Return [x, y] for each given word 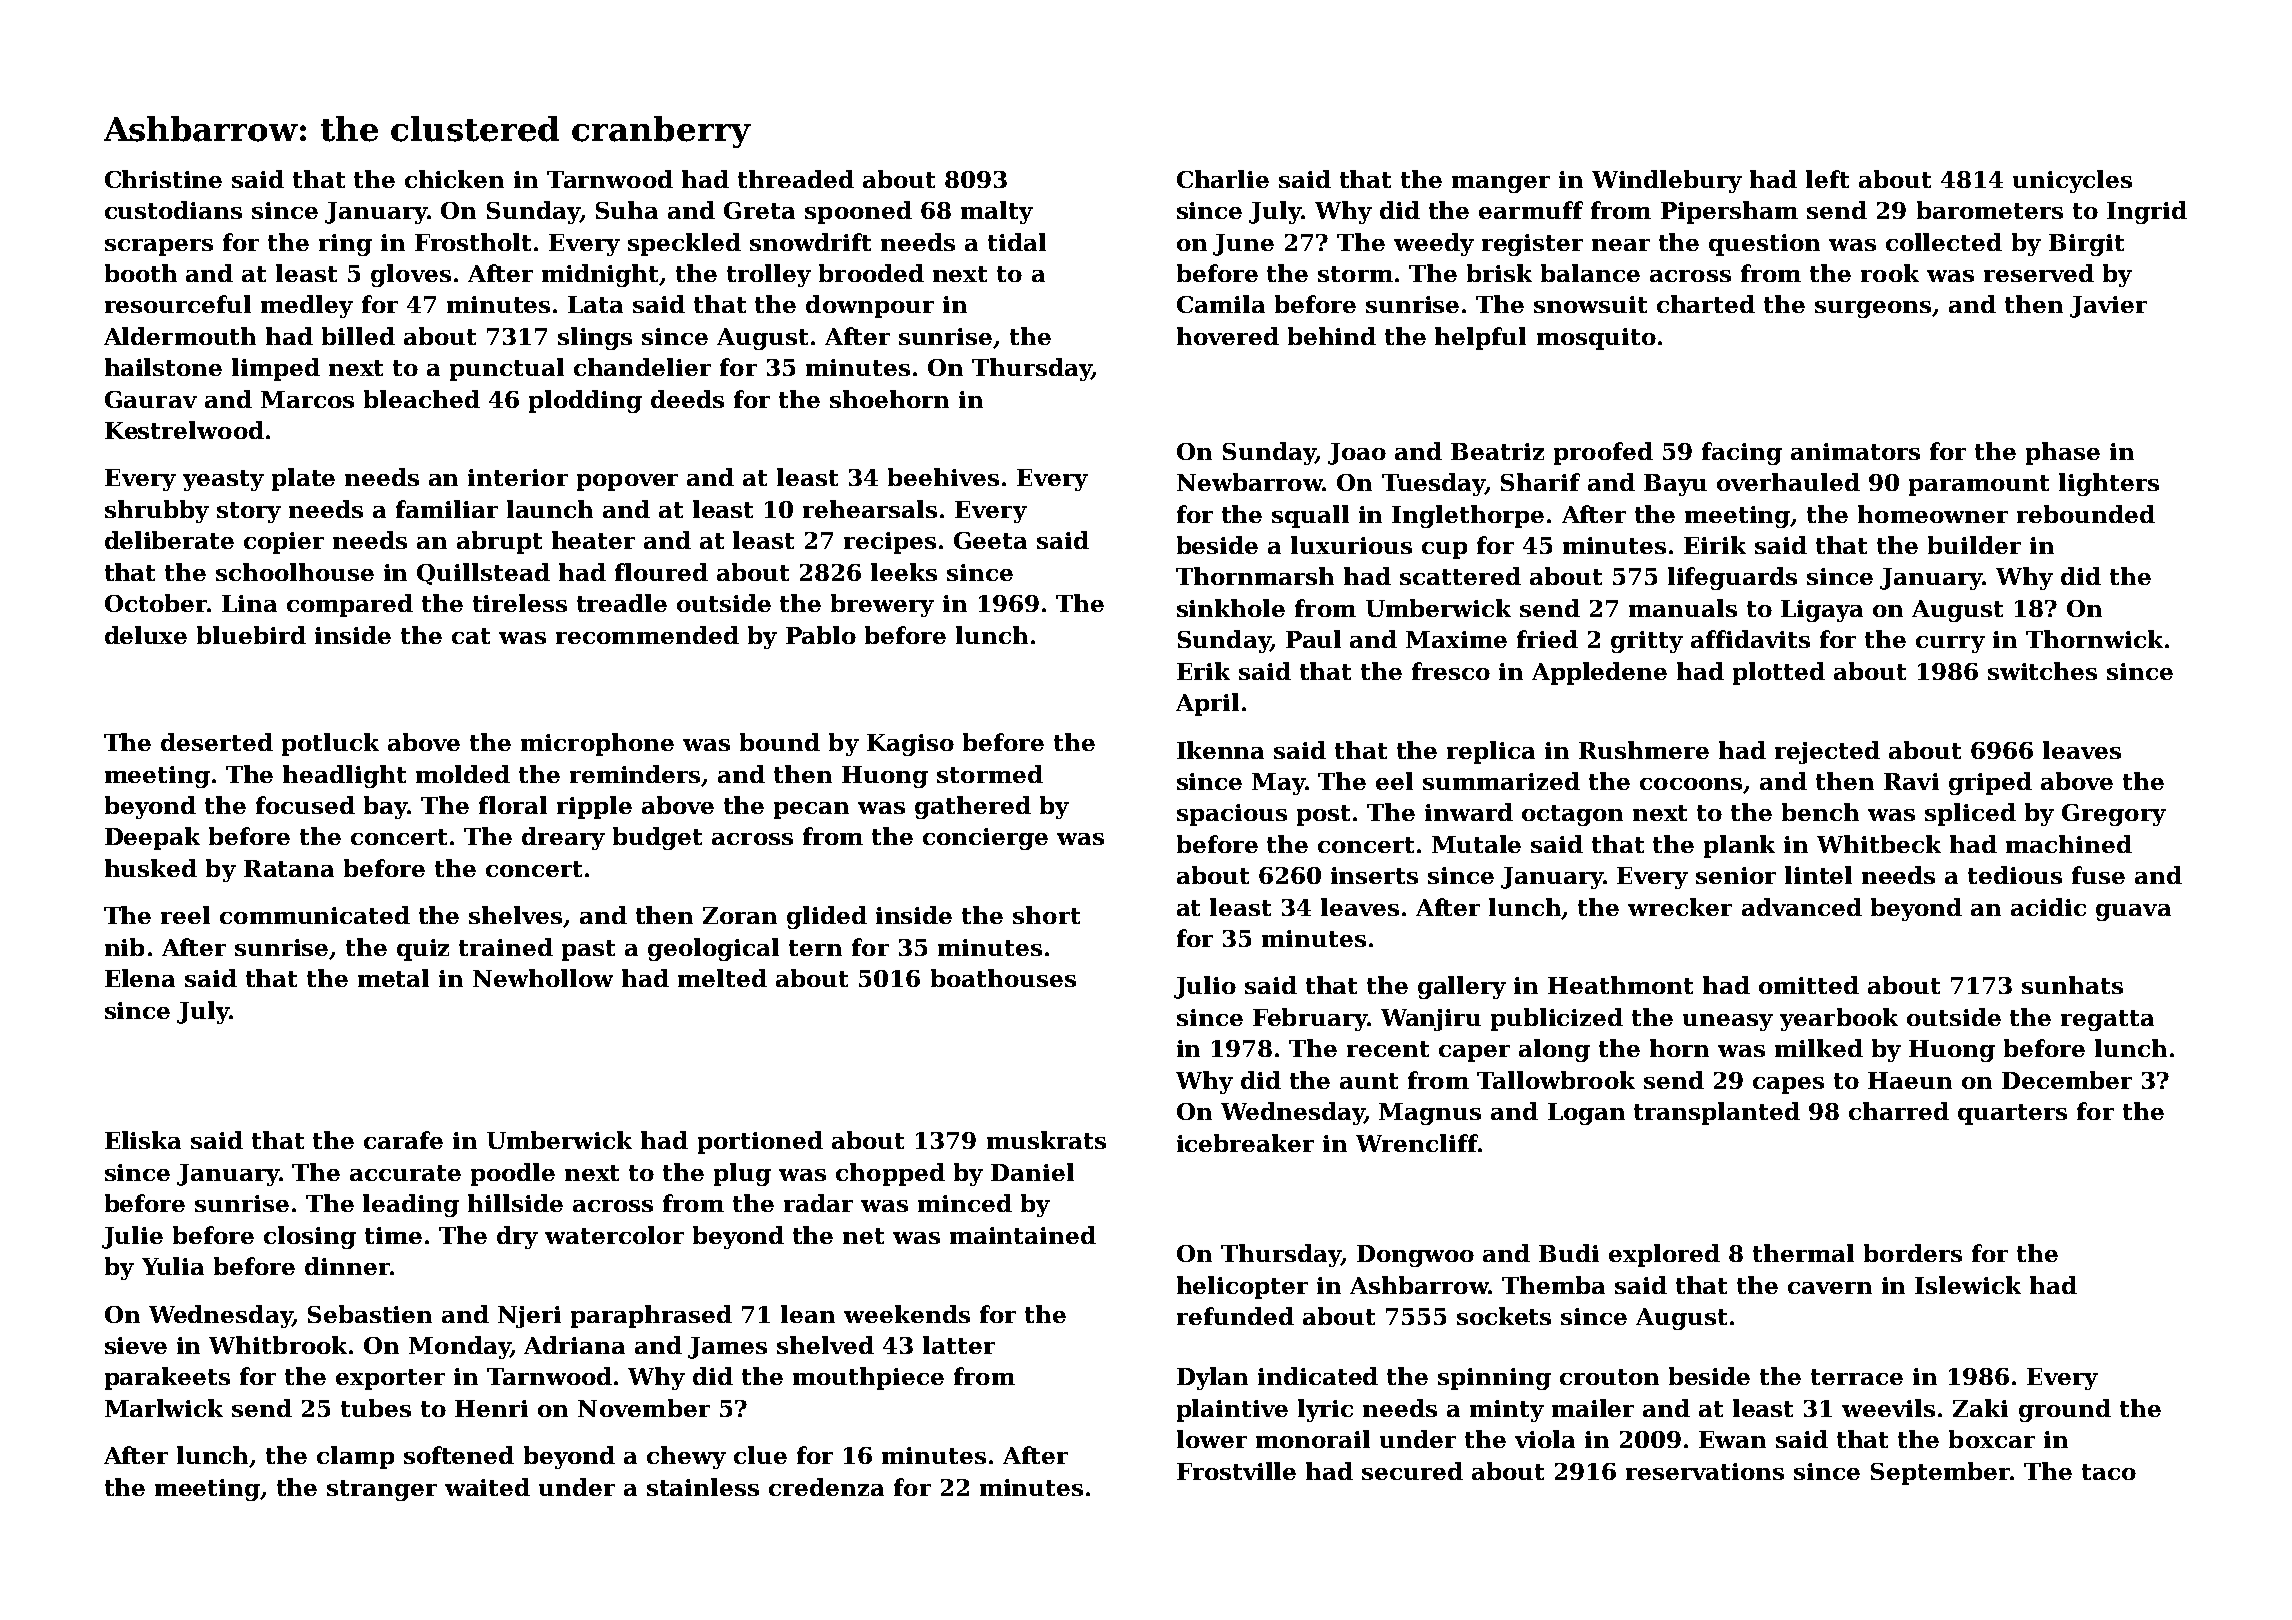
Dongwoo [1415, 1256]
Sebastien [370, 1314]
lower [1212, 1439]
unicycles [2072, 181]
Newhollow [543, 978]
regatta [2107, 1020]
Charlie [1223, 179]
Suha [627, 210]
